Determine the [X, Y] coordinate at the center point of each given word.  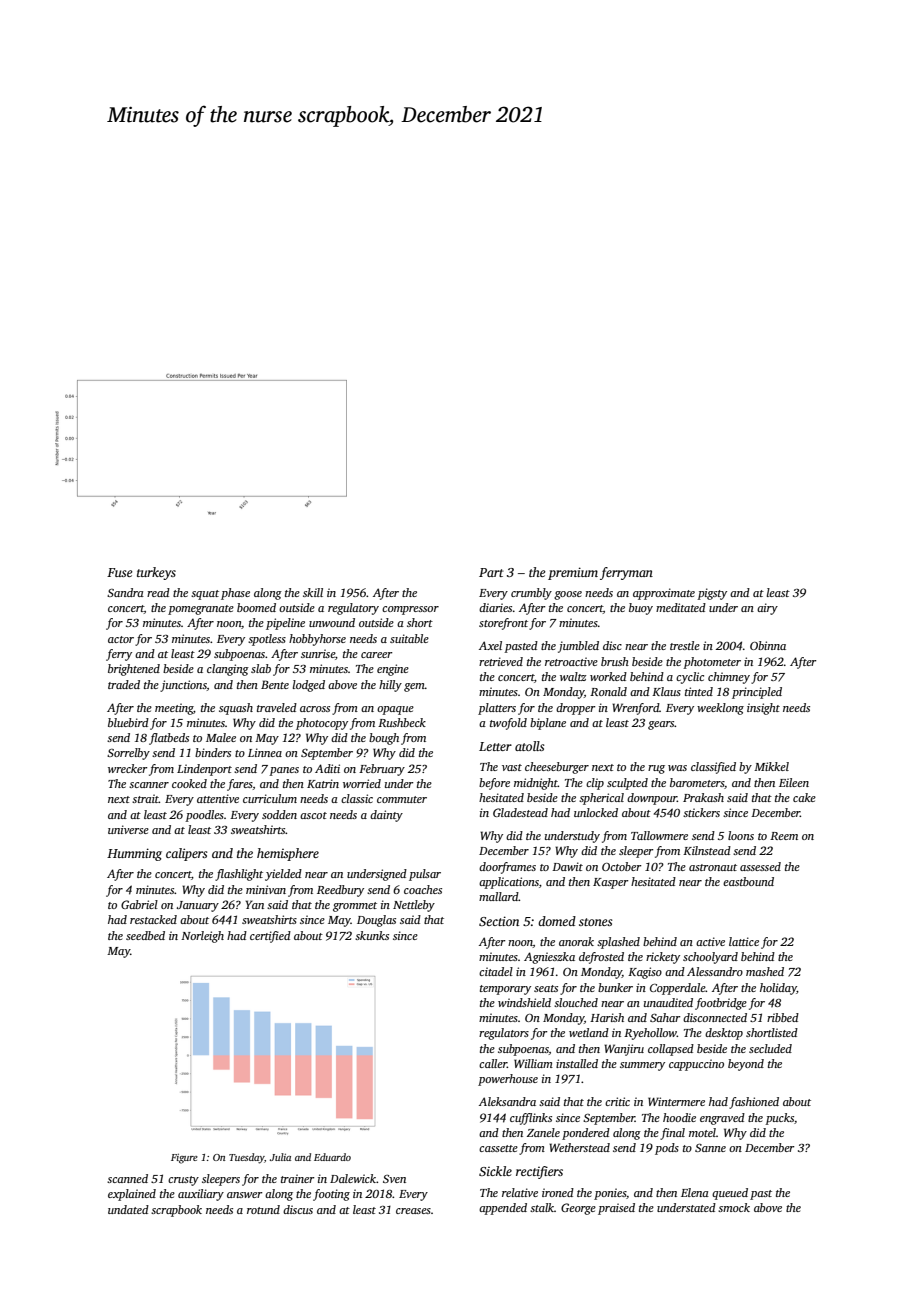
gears [661, 725]
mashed [765, 971]
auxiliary [201, 1195]
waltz [573, 676]
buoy [641, 609]
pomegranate [201, 610]
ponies [610, 1194]
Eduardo [332, 1157]
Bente [275, 684]
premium [573, 573]
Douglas [376, 921]
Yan [255, 904]
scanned [127, 1178]
